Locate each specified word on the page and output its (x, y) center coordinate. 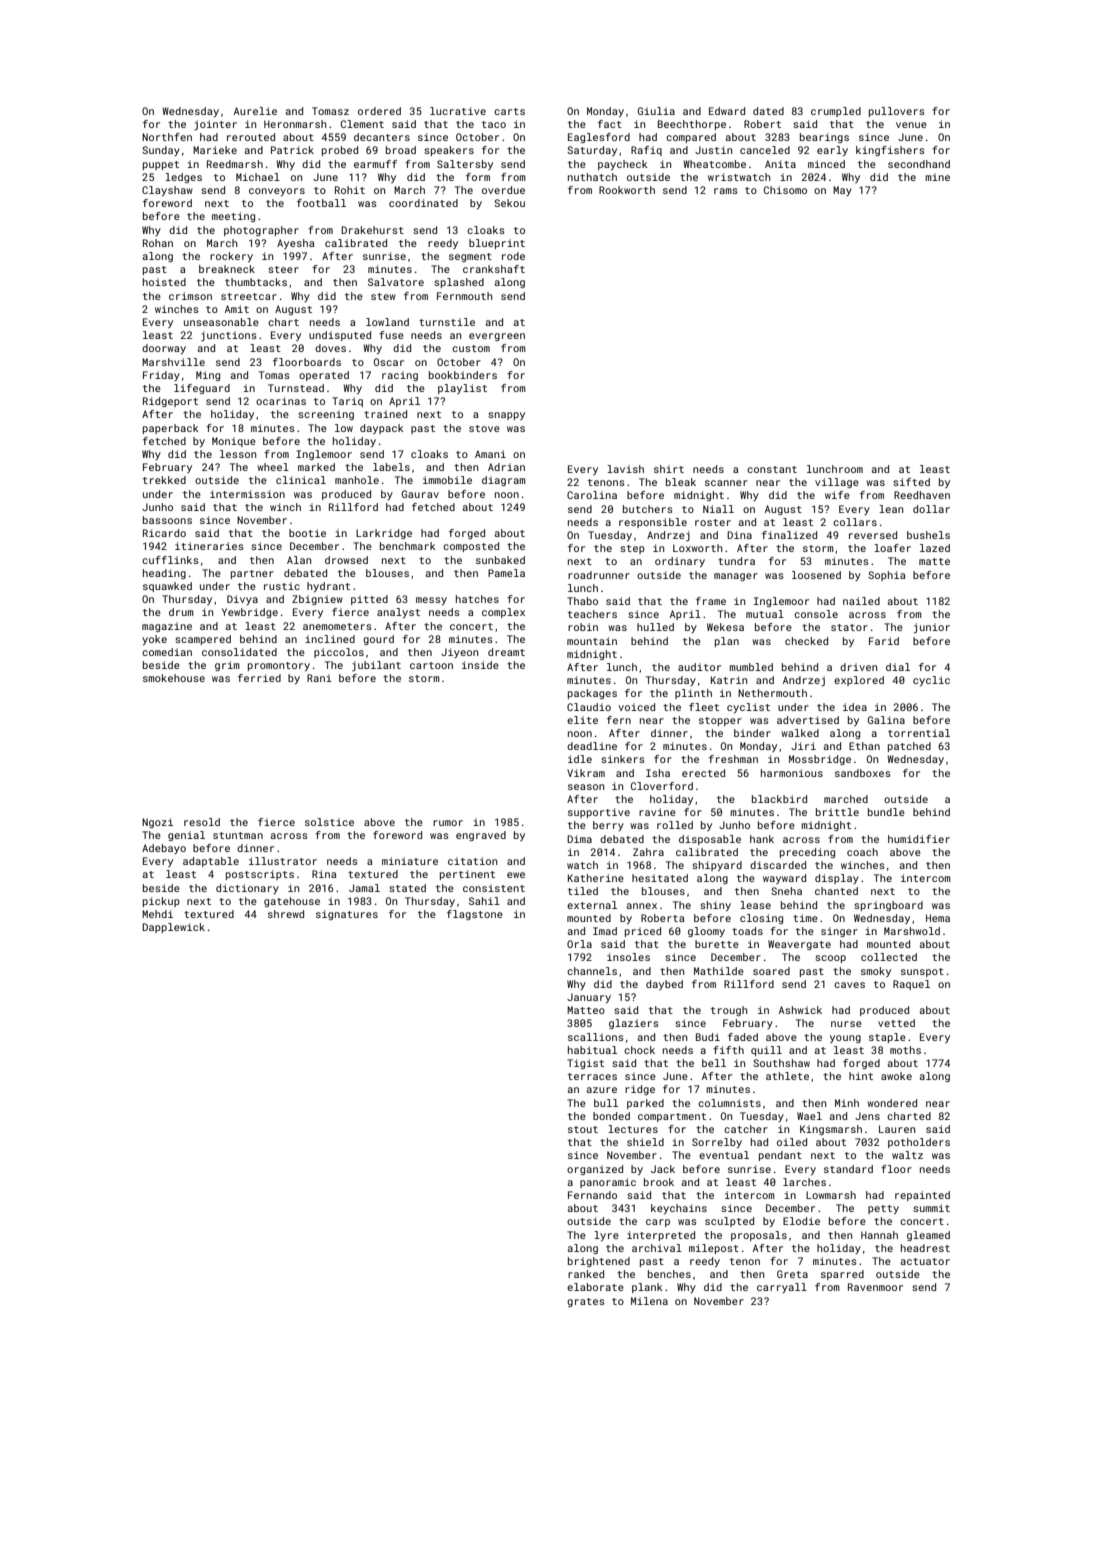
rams (726, 191)
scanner (726, 483)
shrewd (286, 914)
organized (595, 1170)
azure (601, 1090)
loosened (816, 575)
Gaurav (420, 494)
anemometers (337, 626)
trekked (164, 480)
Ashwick (800, 1010)
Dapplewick (173, 928)
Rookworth (627, 190)
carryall (782, 1288)
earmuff (375, 164)
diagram (504, 481)
